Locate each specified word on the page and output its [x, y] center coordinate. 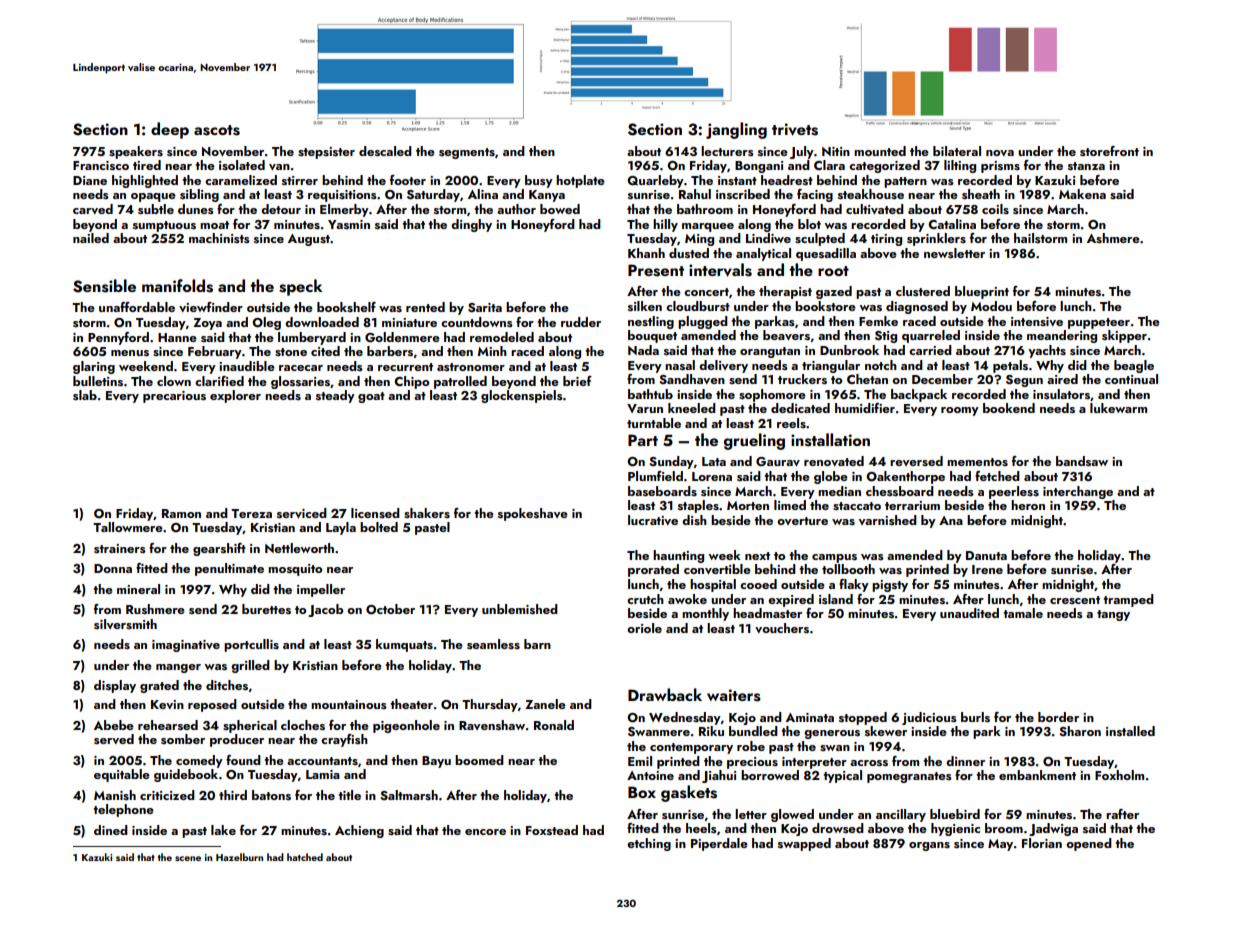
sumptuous [164, 226]
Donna [113, 568]
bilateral [957, 151]
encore [485, 832]
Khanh [646, 253]
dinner [965, 761]
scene [188, 858]
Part [643, 440]
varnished [888, 520]
